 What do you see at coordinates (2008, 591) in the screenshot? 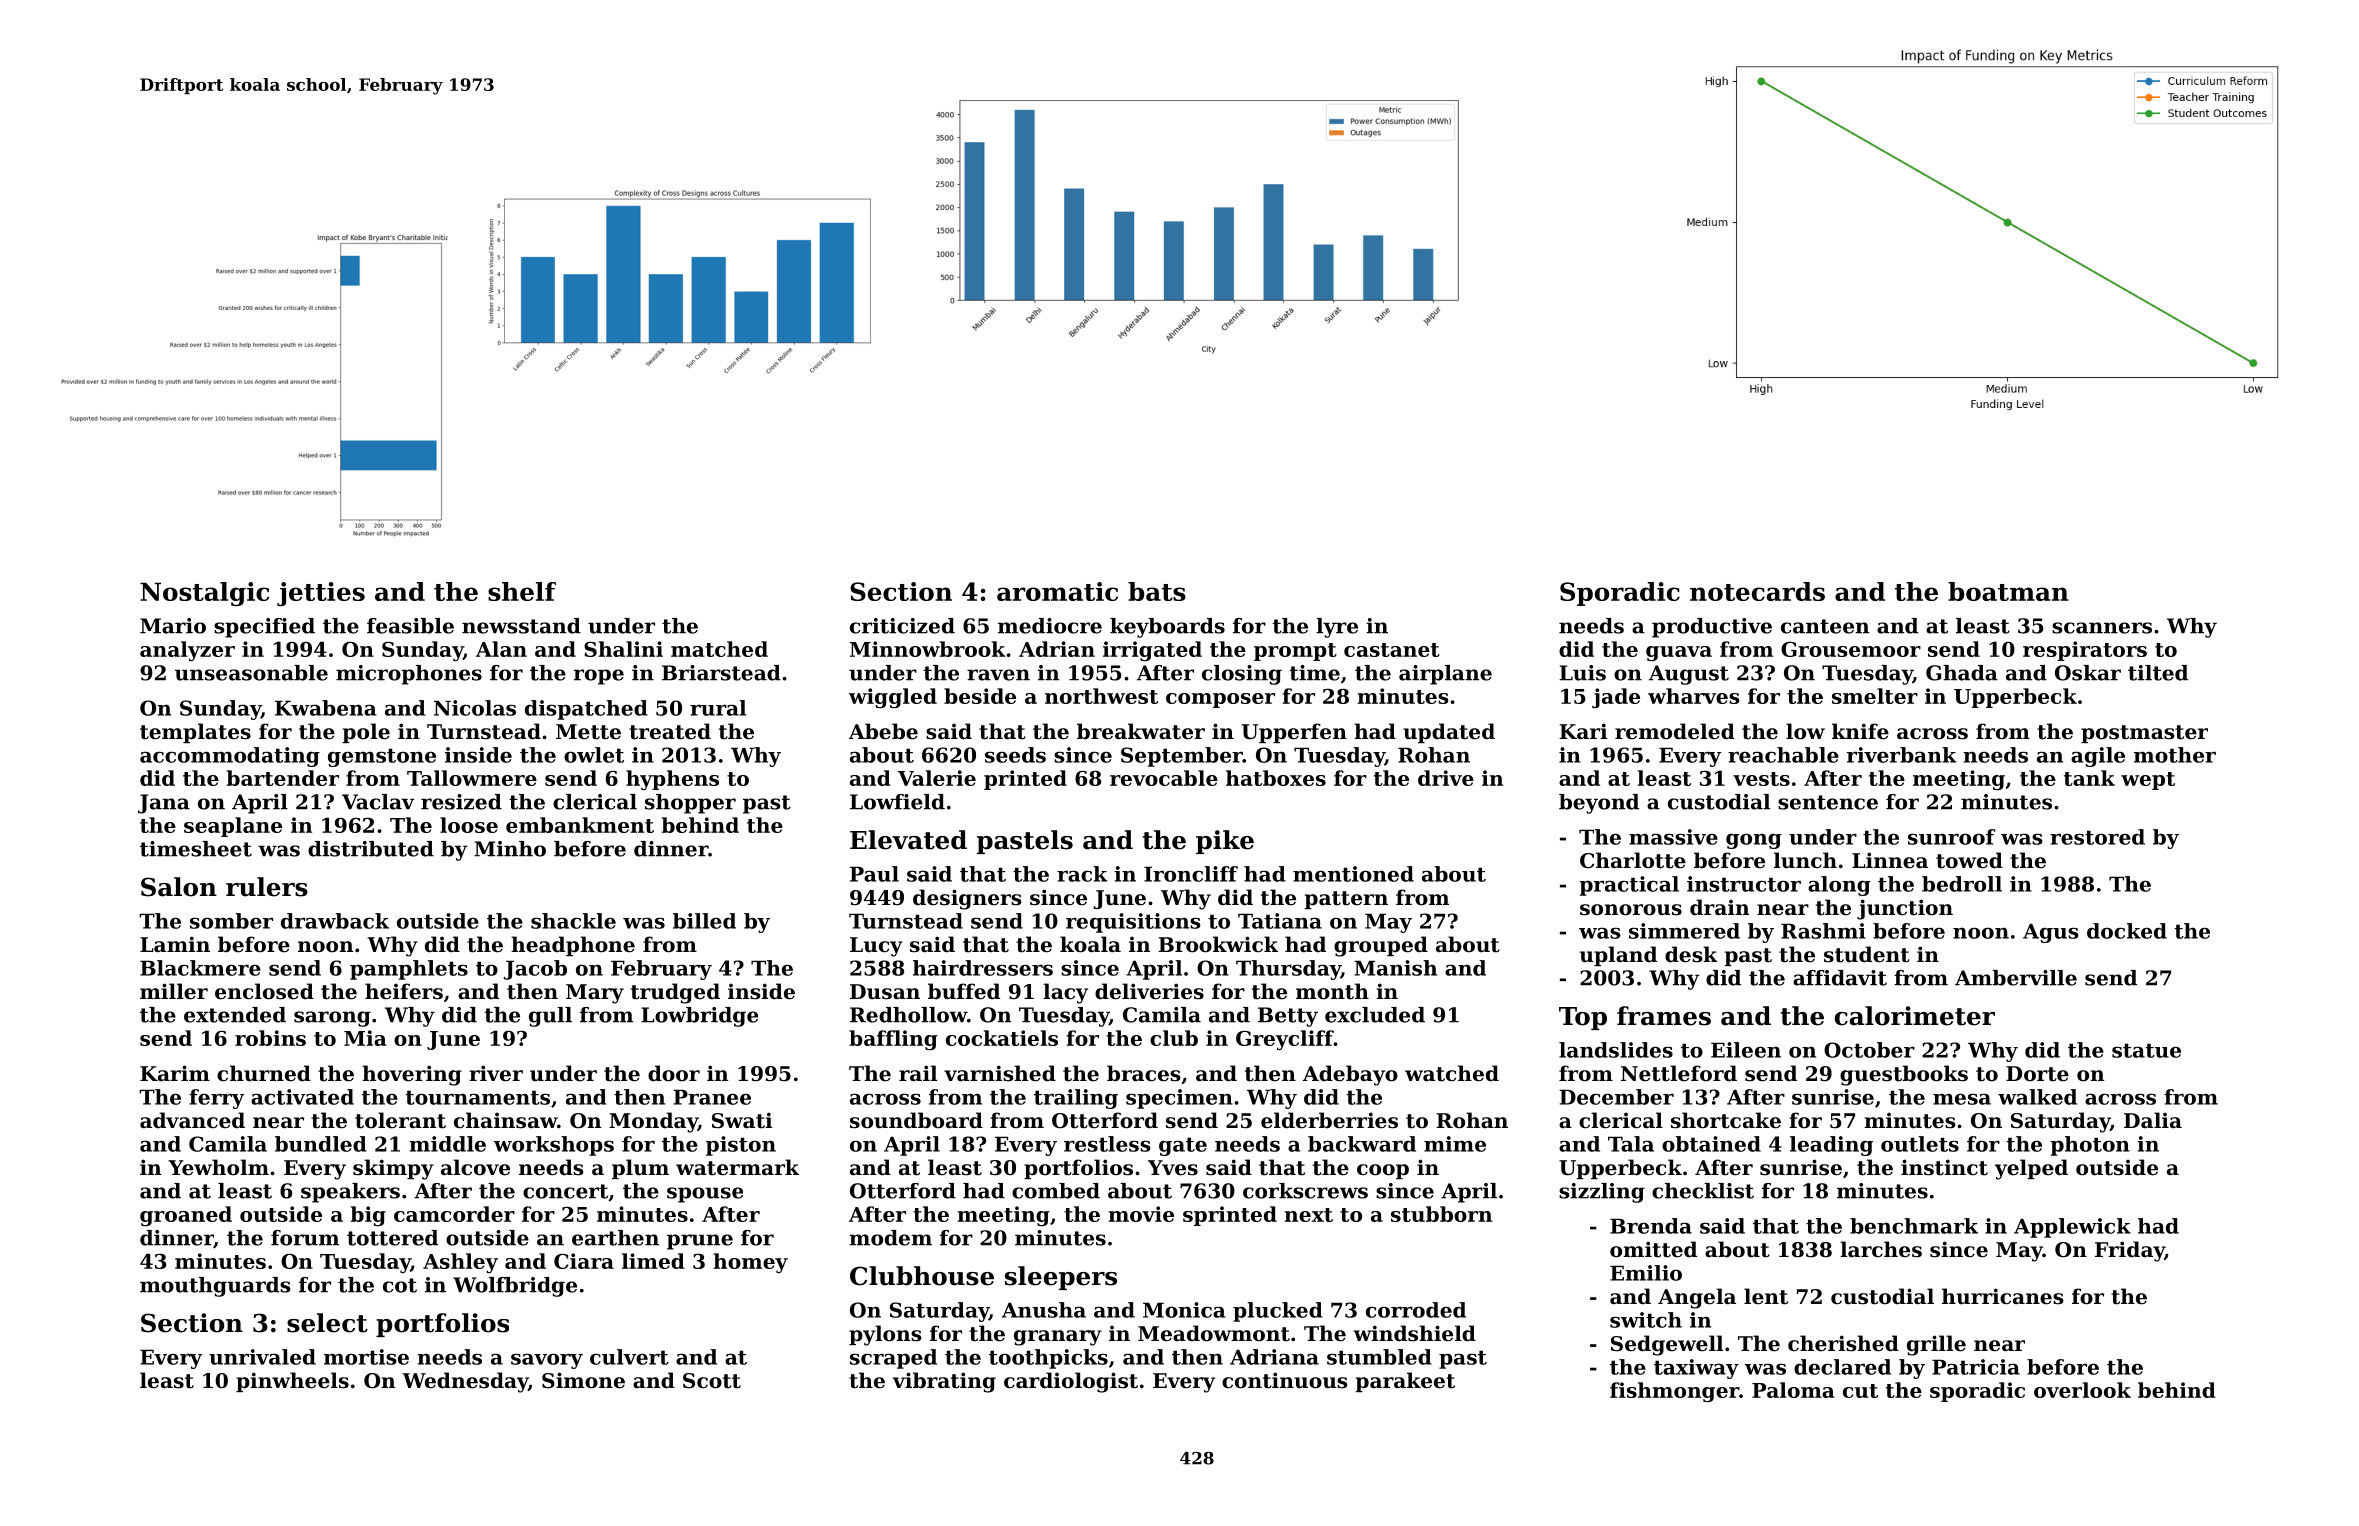
I see `boatman` at bounding box center [2008, 591].
